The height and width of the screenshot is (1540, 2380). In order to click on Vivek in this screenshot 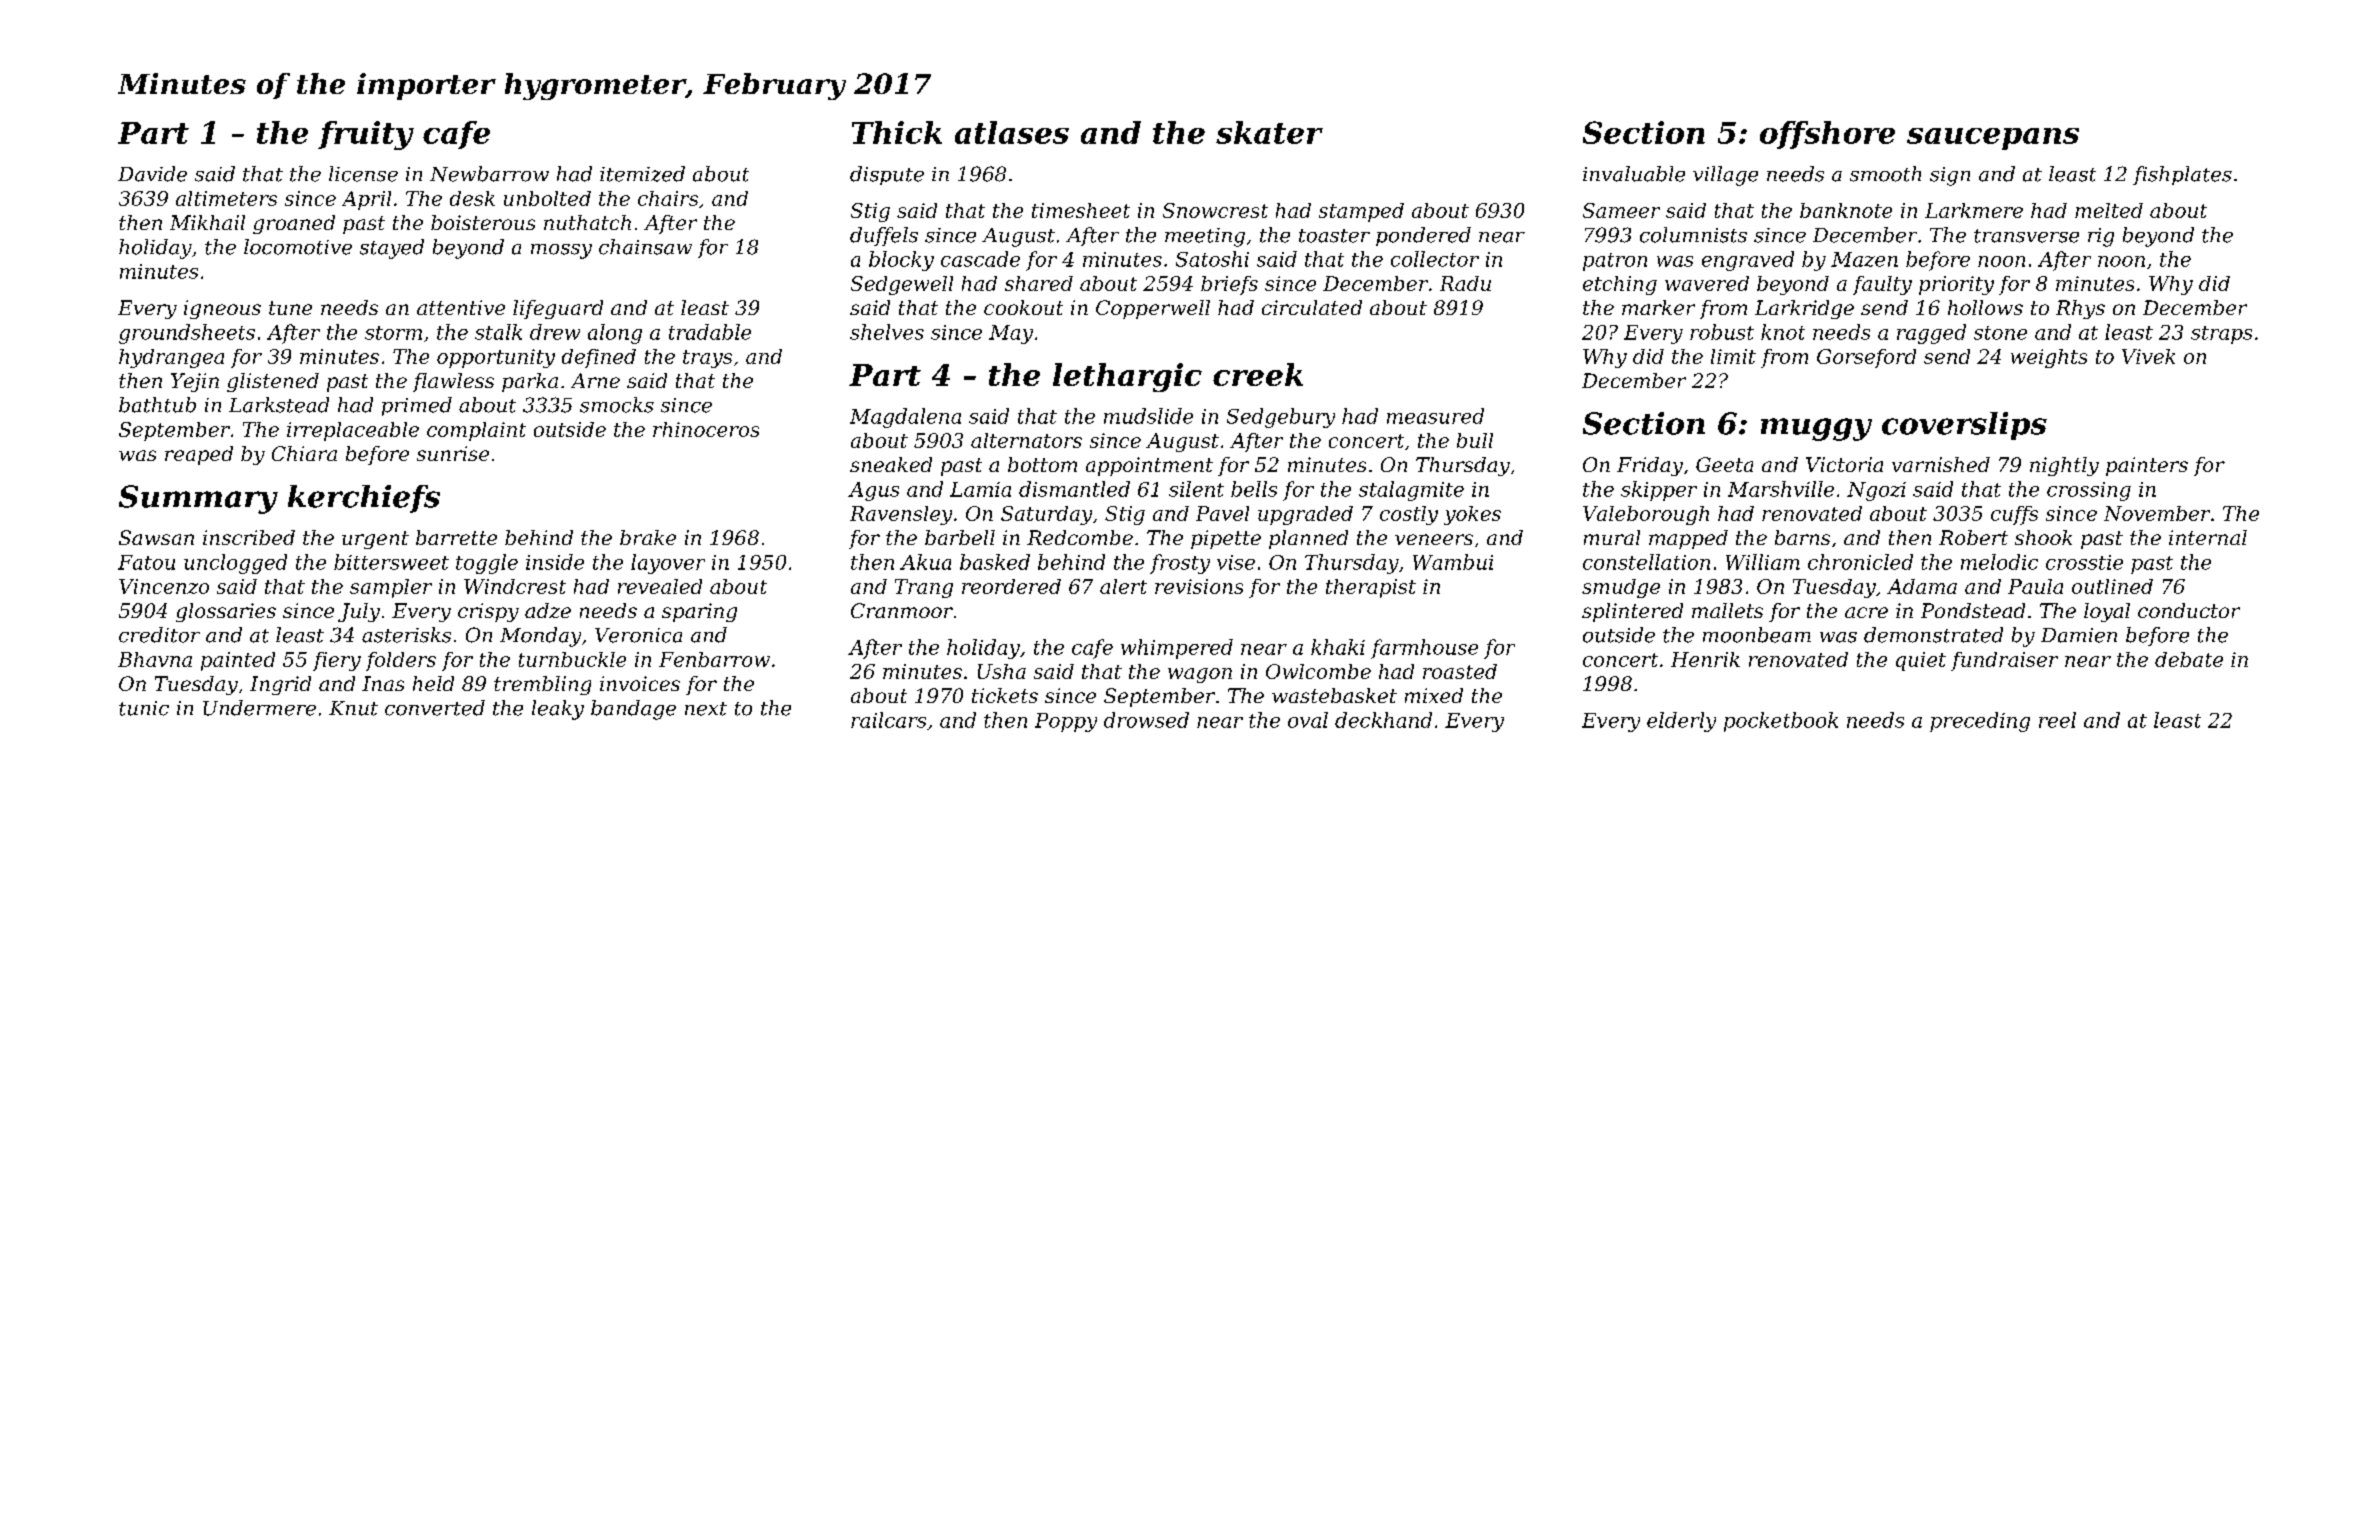, I will do `click(2148, 356)`.
